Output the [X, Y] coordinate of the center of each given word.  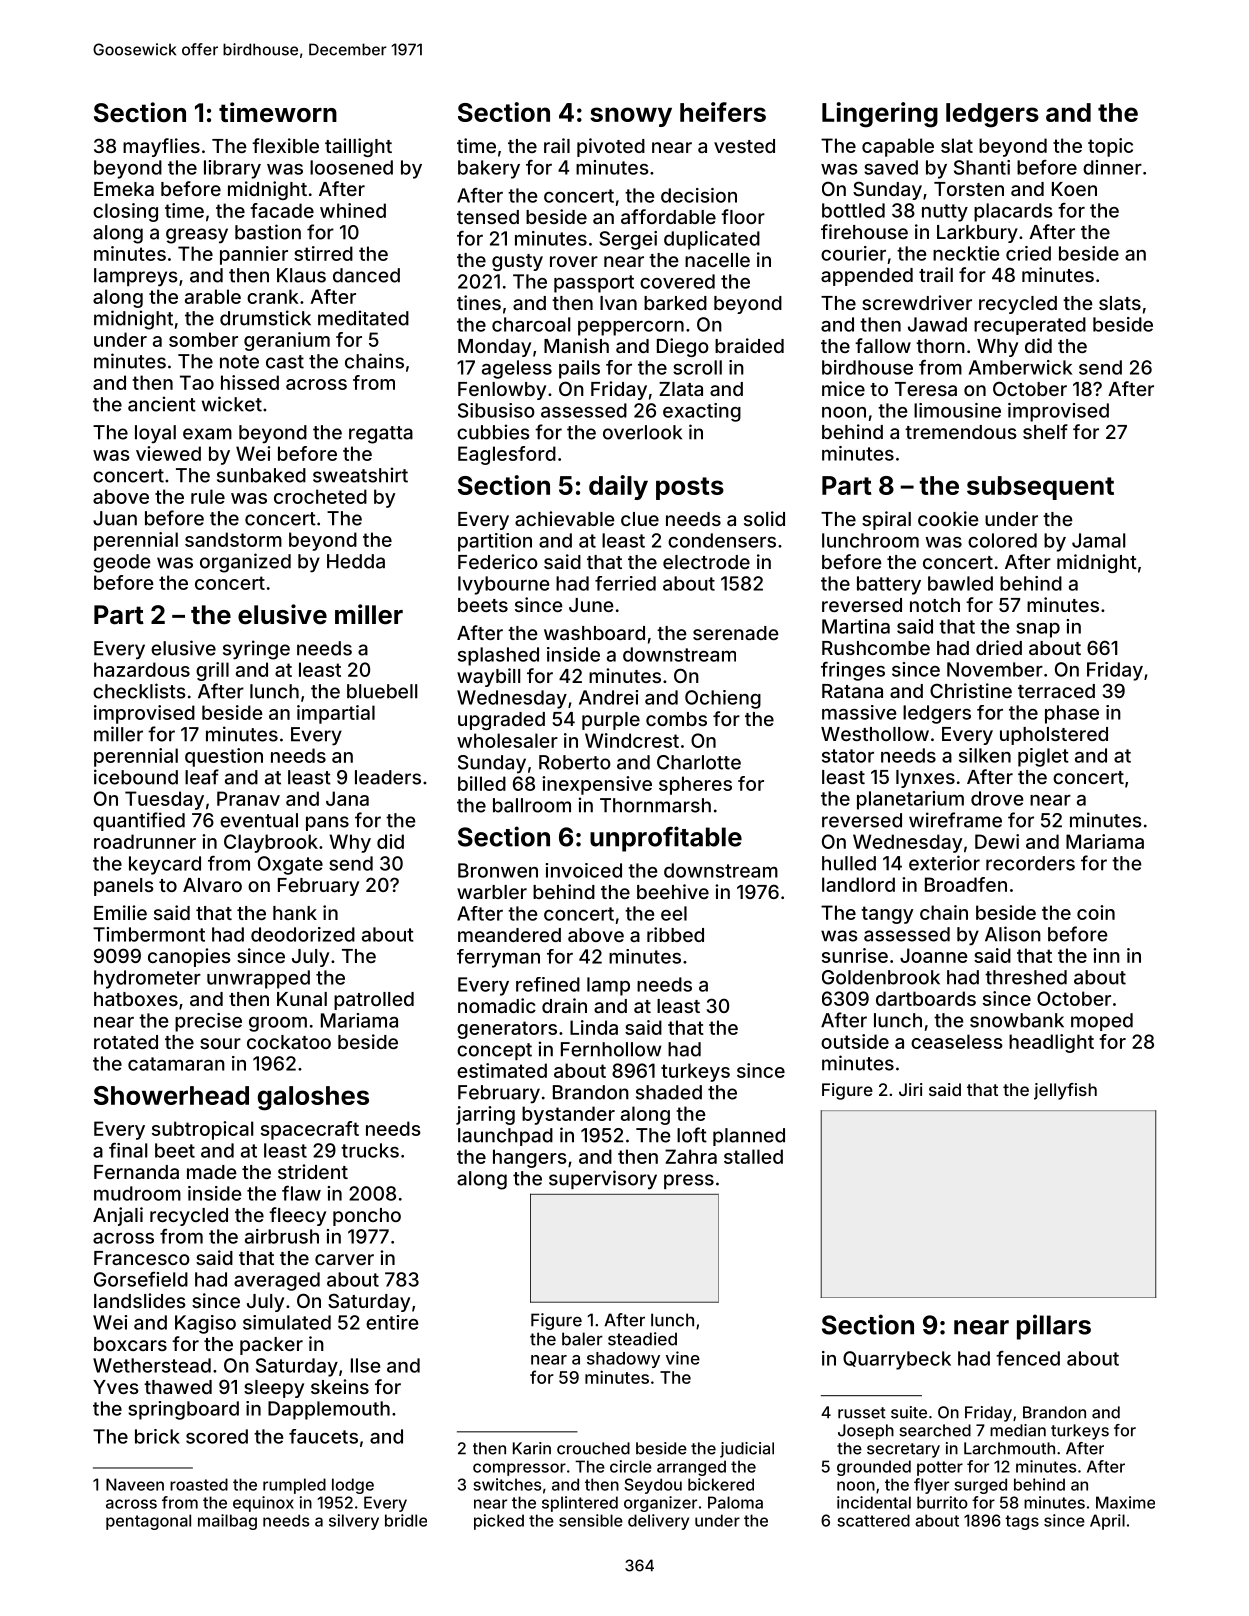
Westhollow [875, 734]
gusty [517, 262]
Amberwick [1020, 367]
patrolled [374, 1001]
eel [674, 913]
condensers [722, 540]
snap [1038, 630]
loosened [351, 167]
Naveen [135, 1484]
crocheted [320, 496]
